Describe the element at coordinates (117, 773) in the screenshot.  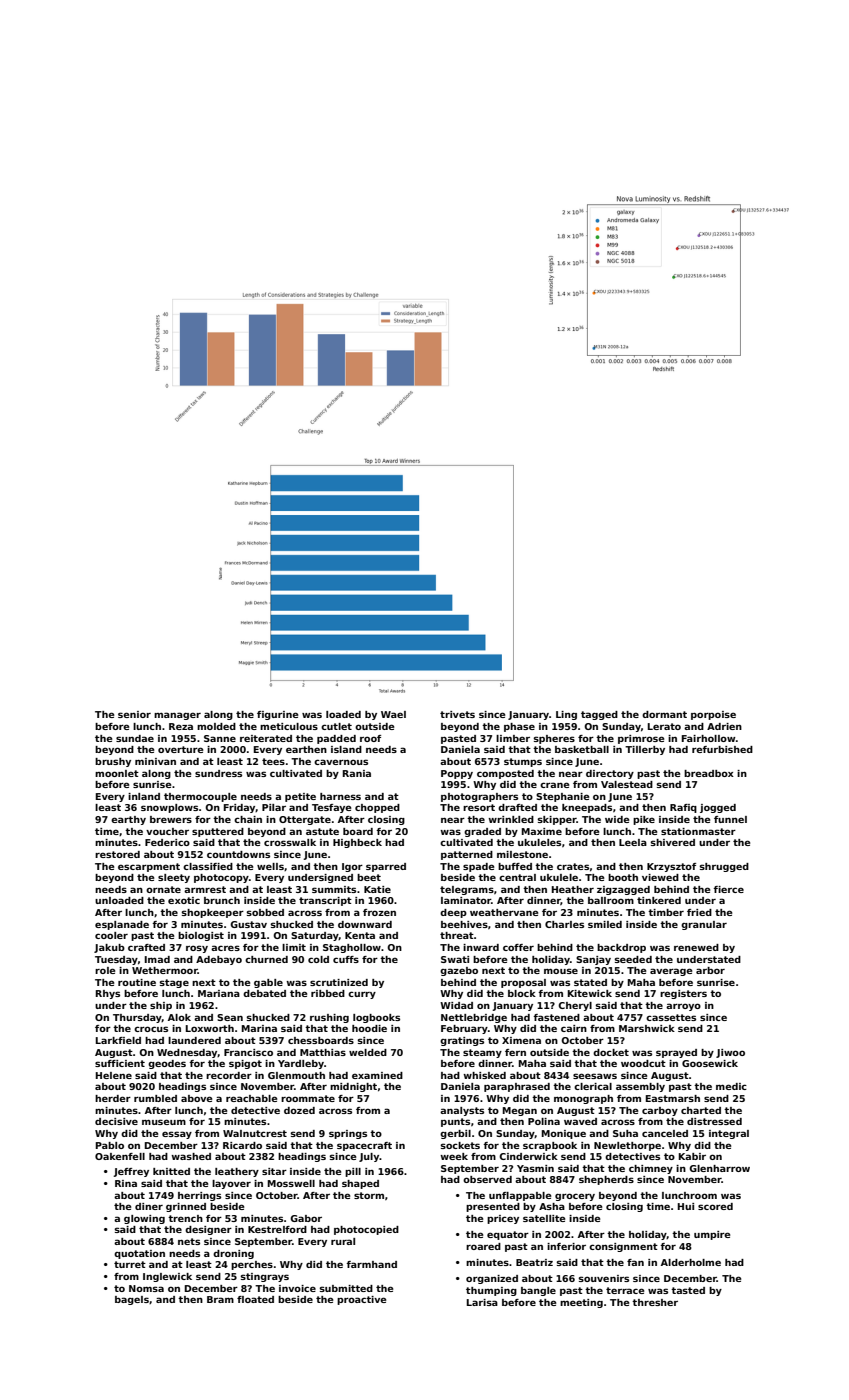
I see `moonlet` at that location.
